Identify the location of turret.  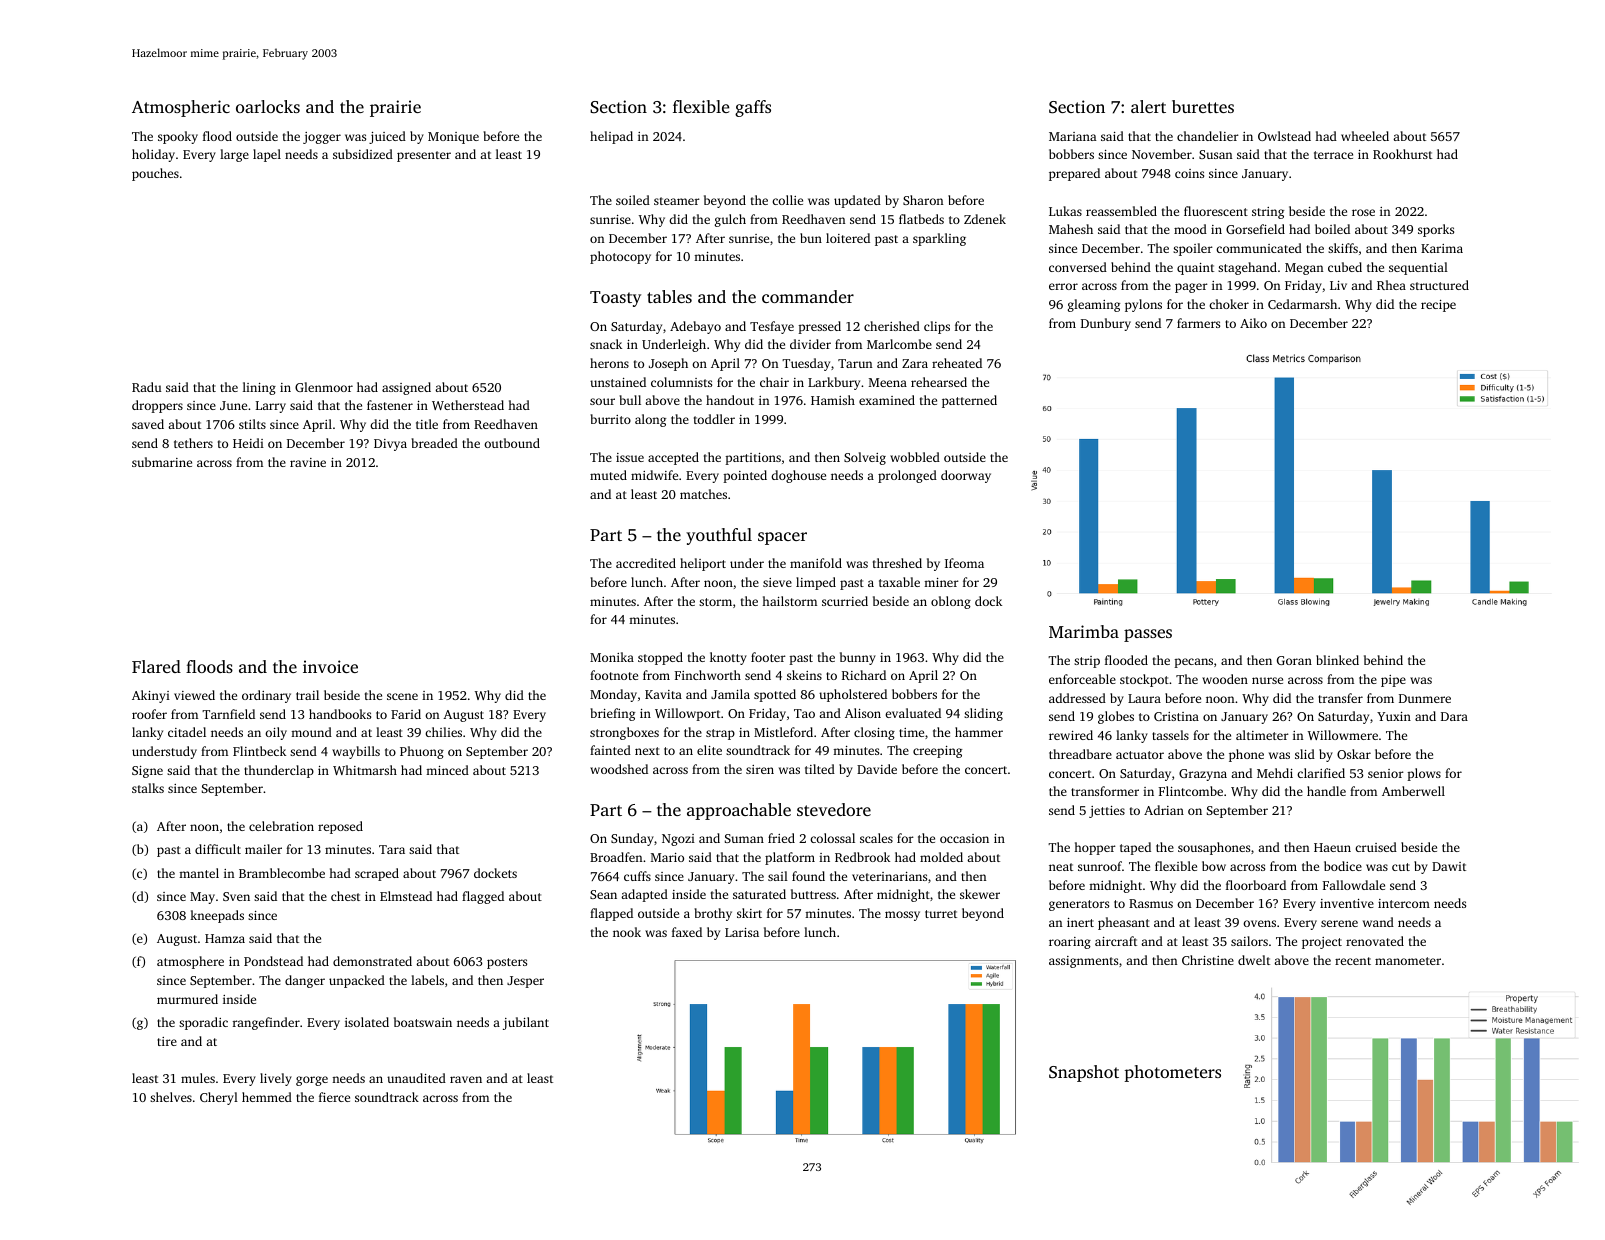
(941, 914).
